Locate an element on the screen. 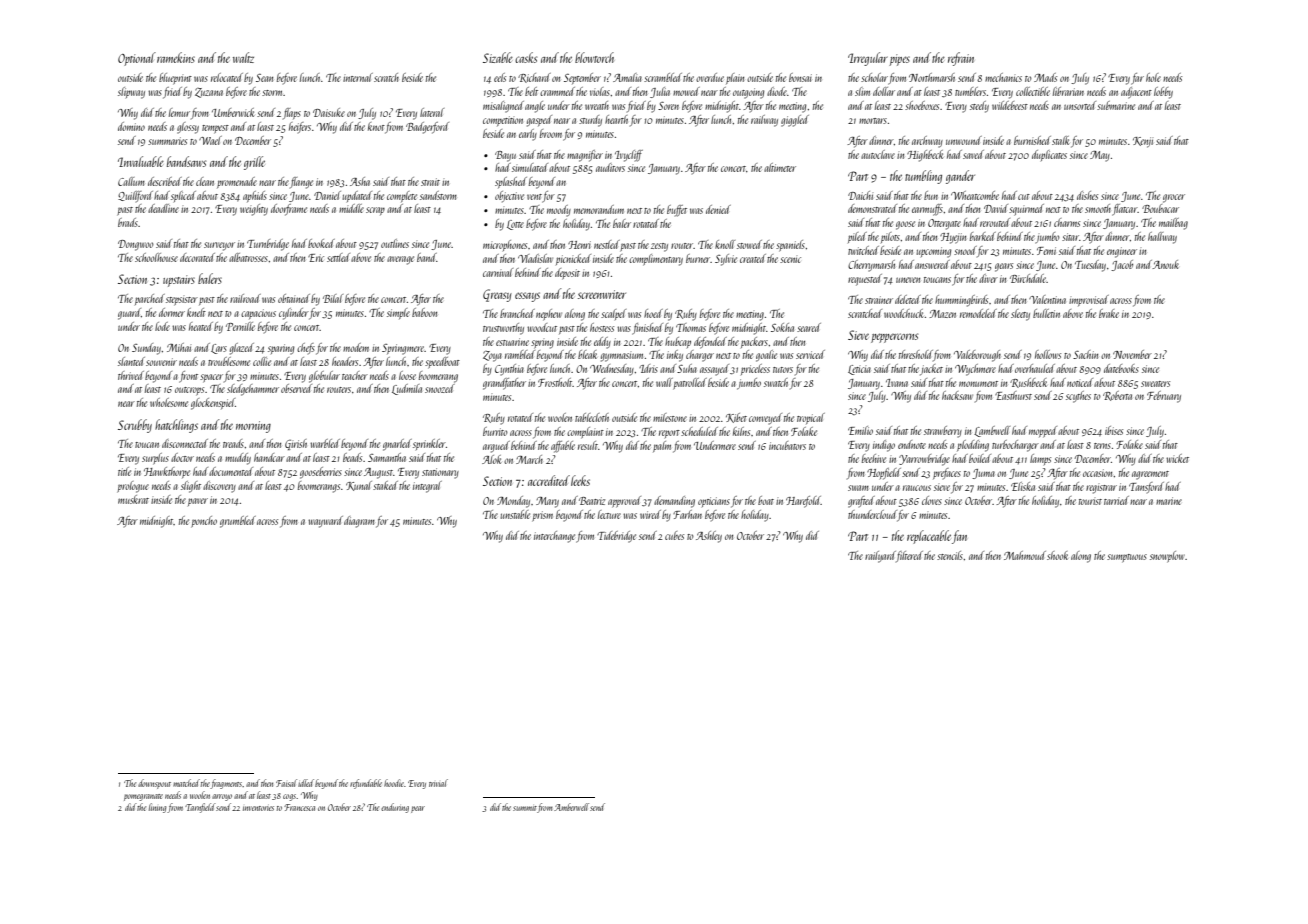 Image resolution: width=1308 pixels, height=924 pixels. Mads is located at coordinates (1045, 77).
